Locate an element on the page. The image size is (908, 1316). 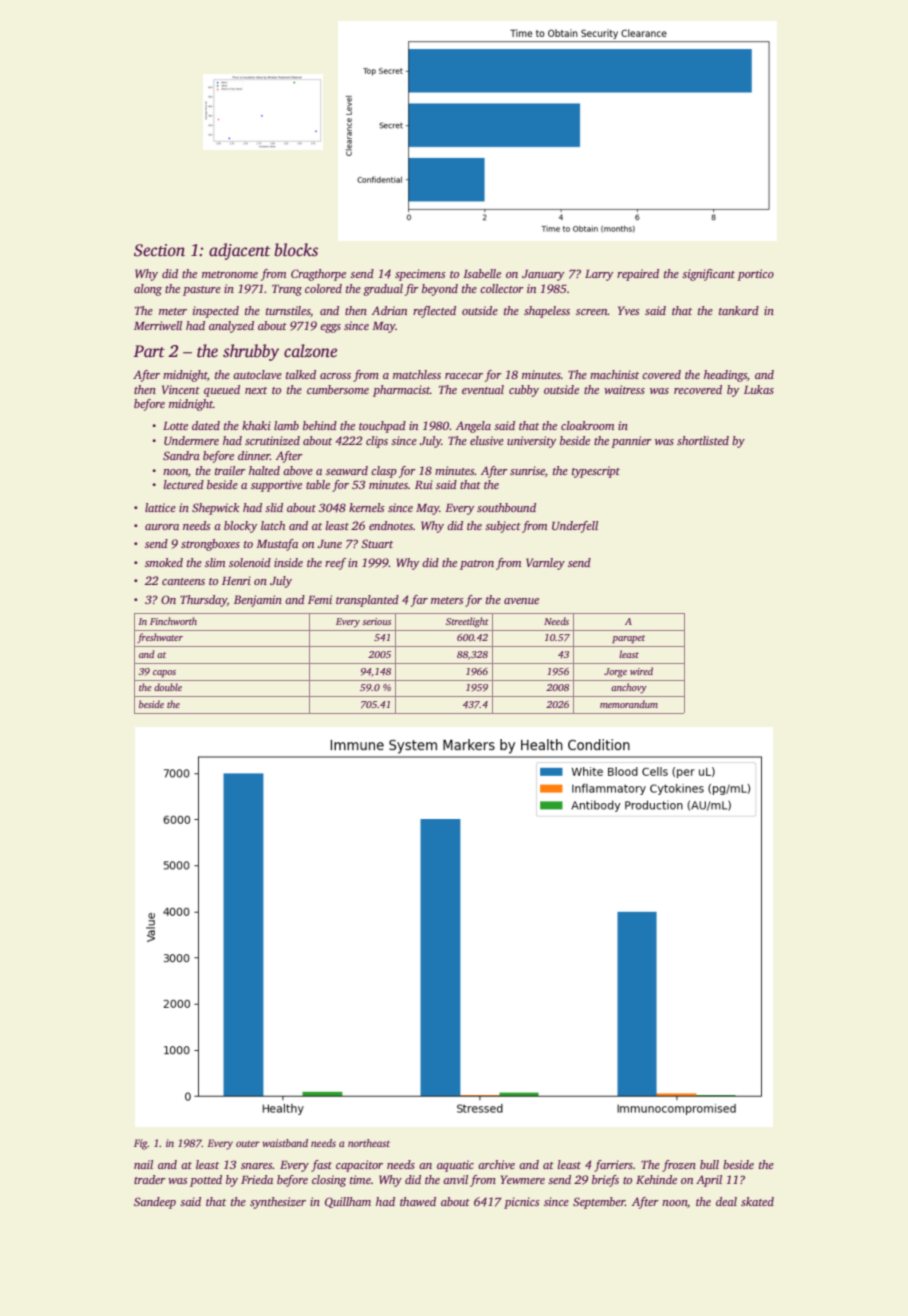
memorandum is located at coordinates (629, 704).
